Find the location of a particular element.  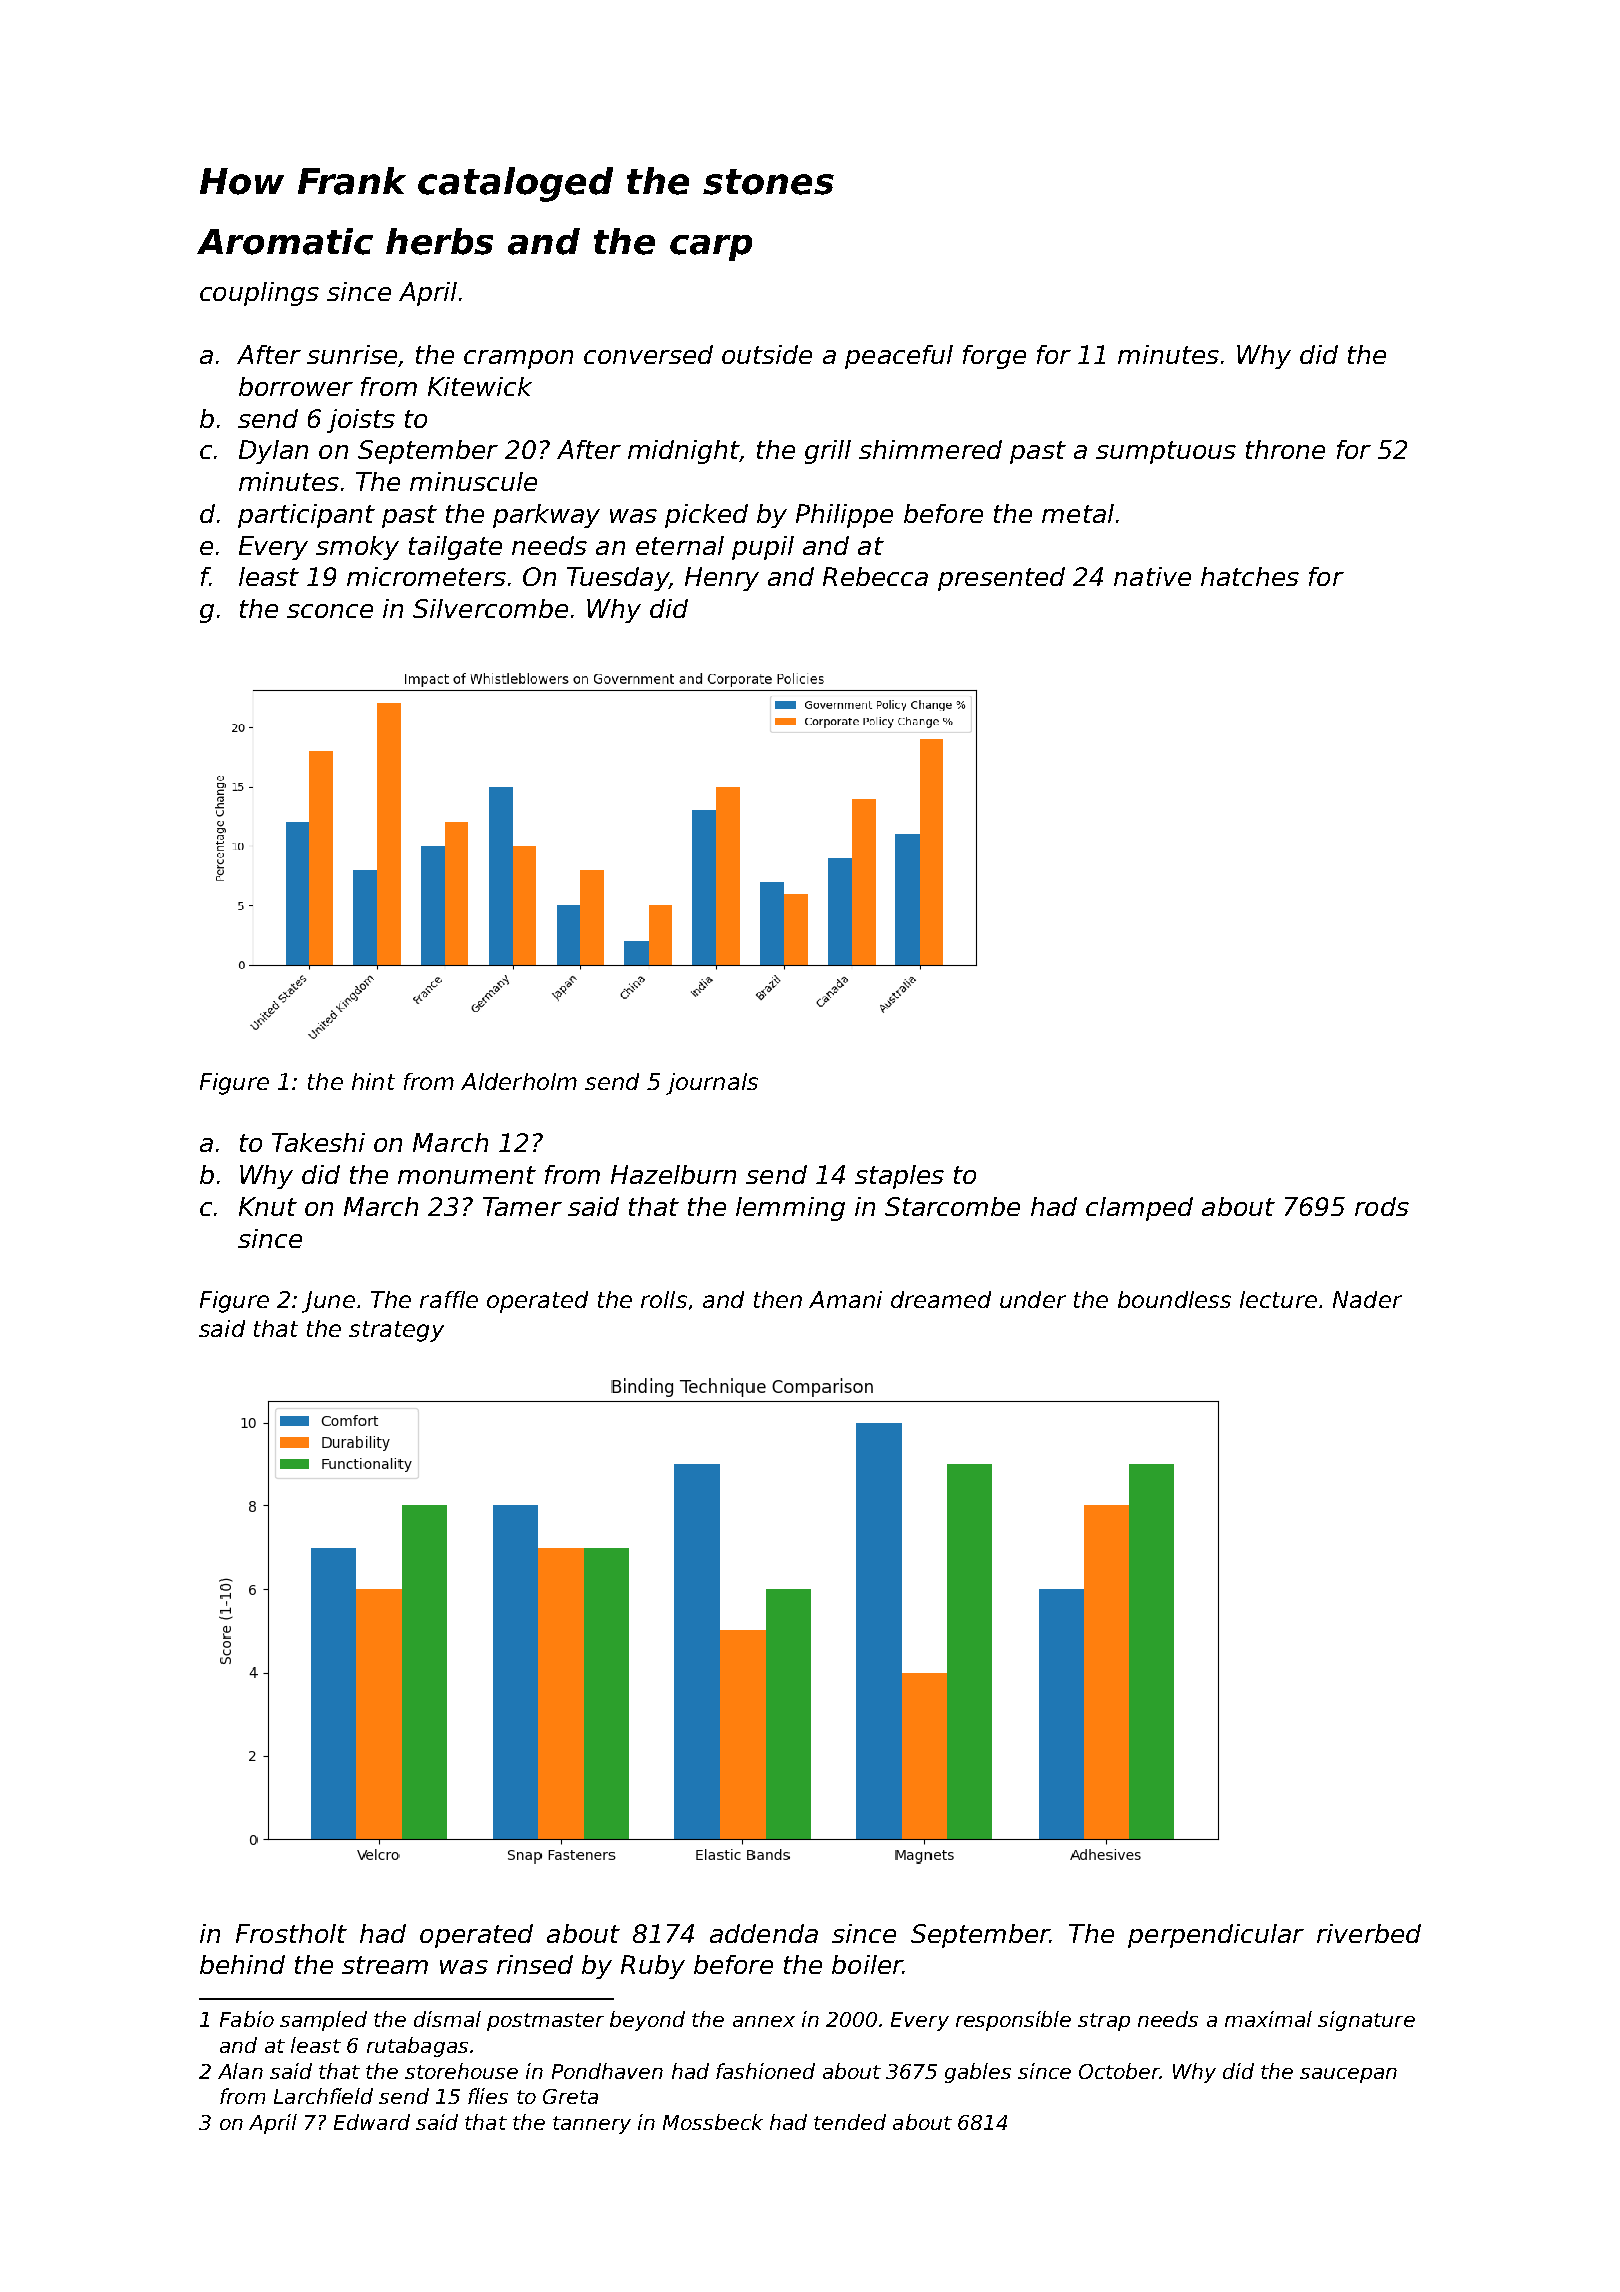

staples is located at coordinates (899, 1177).
